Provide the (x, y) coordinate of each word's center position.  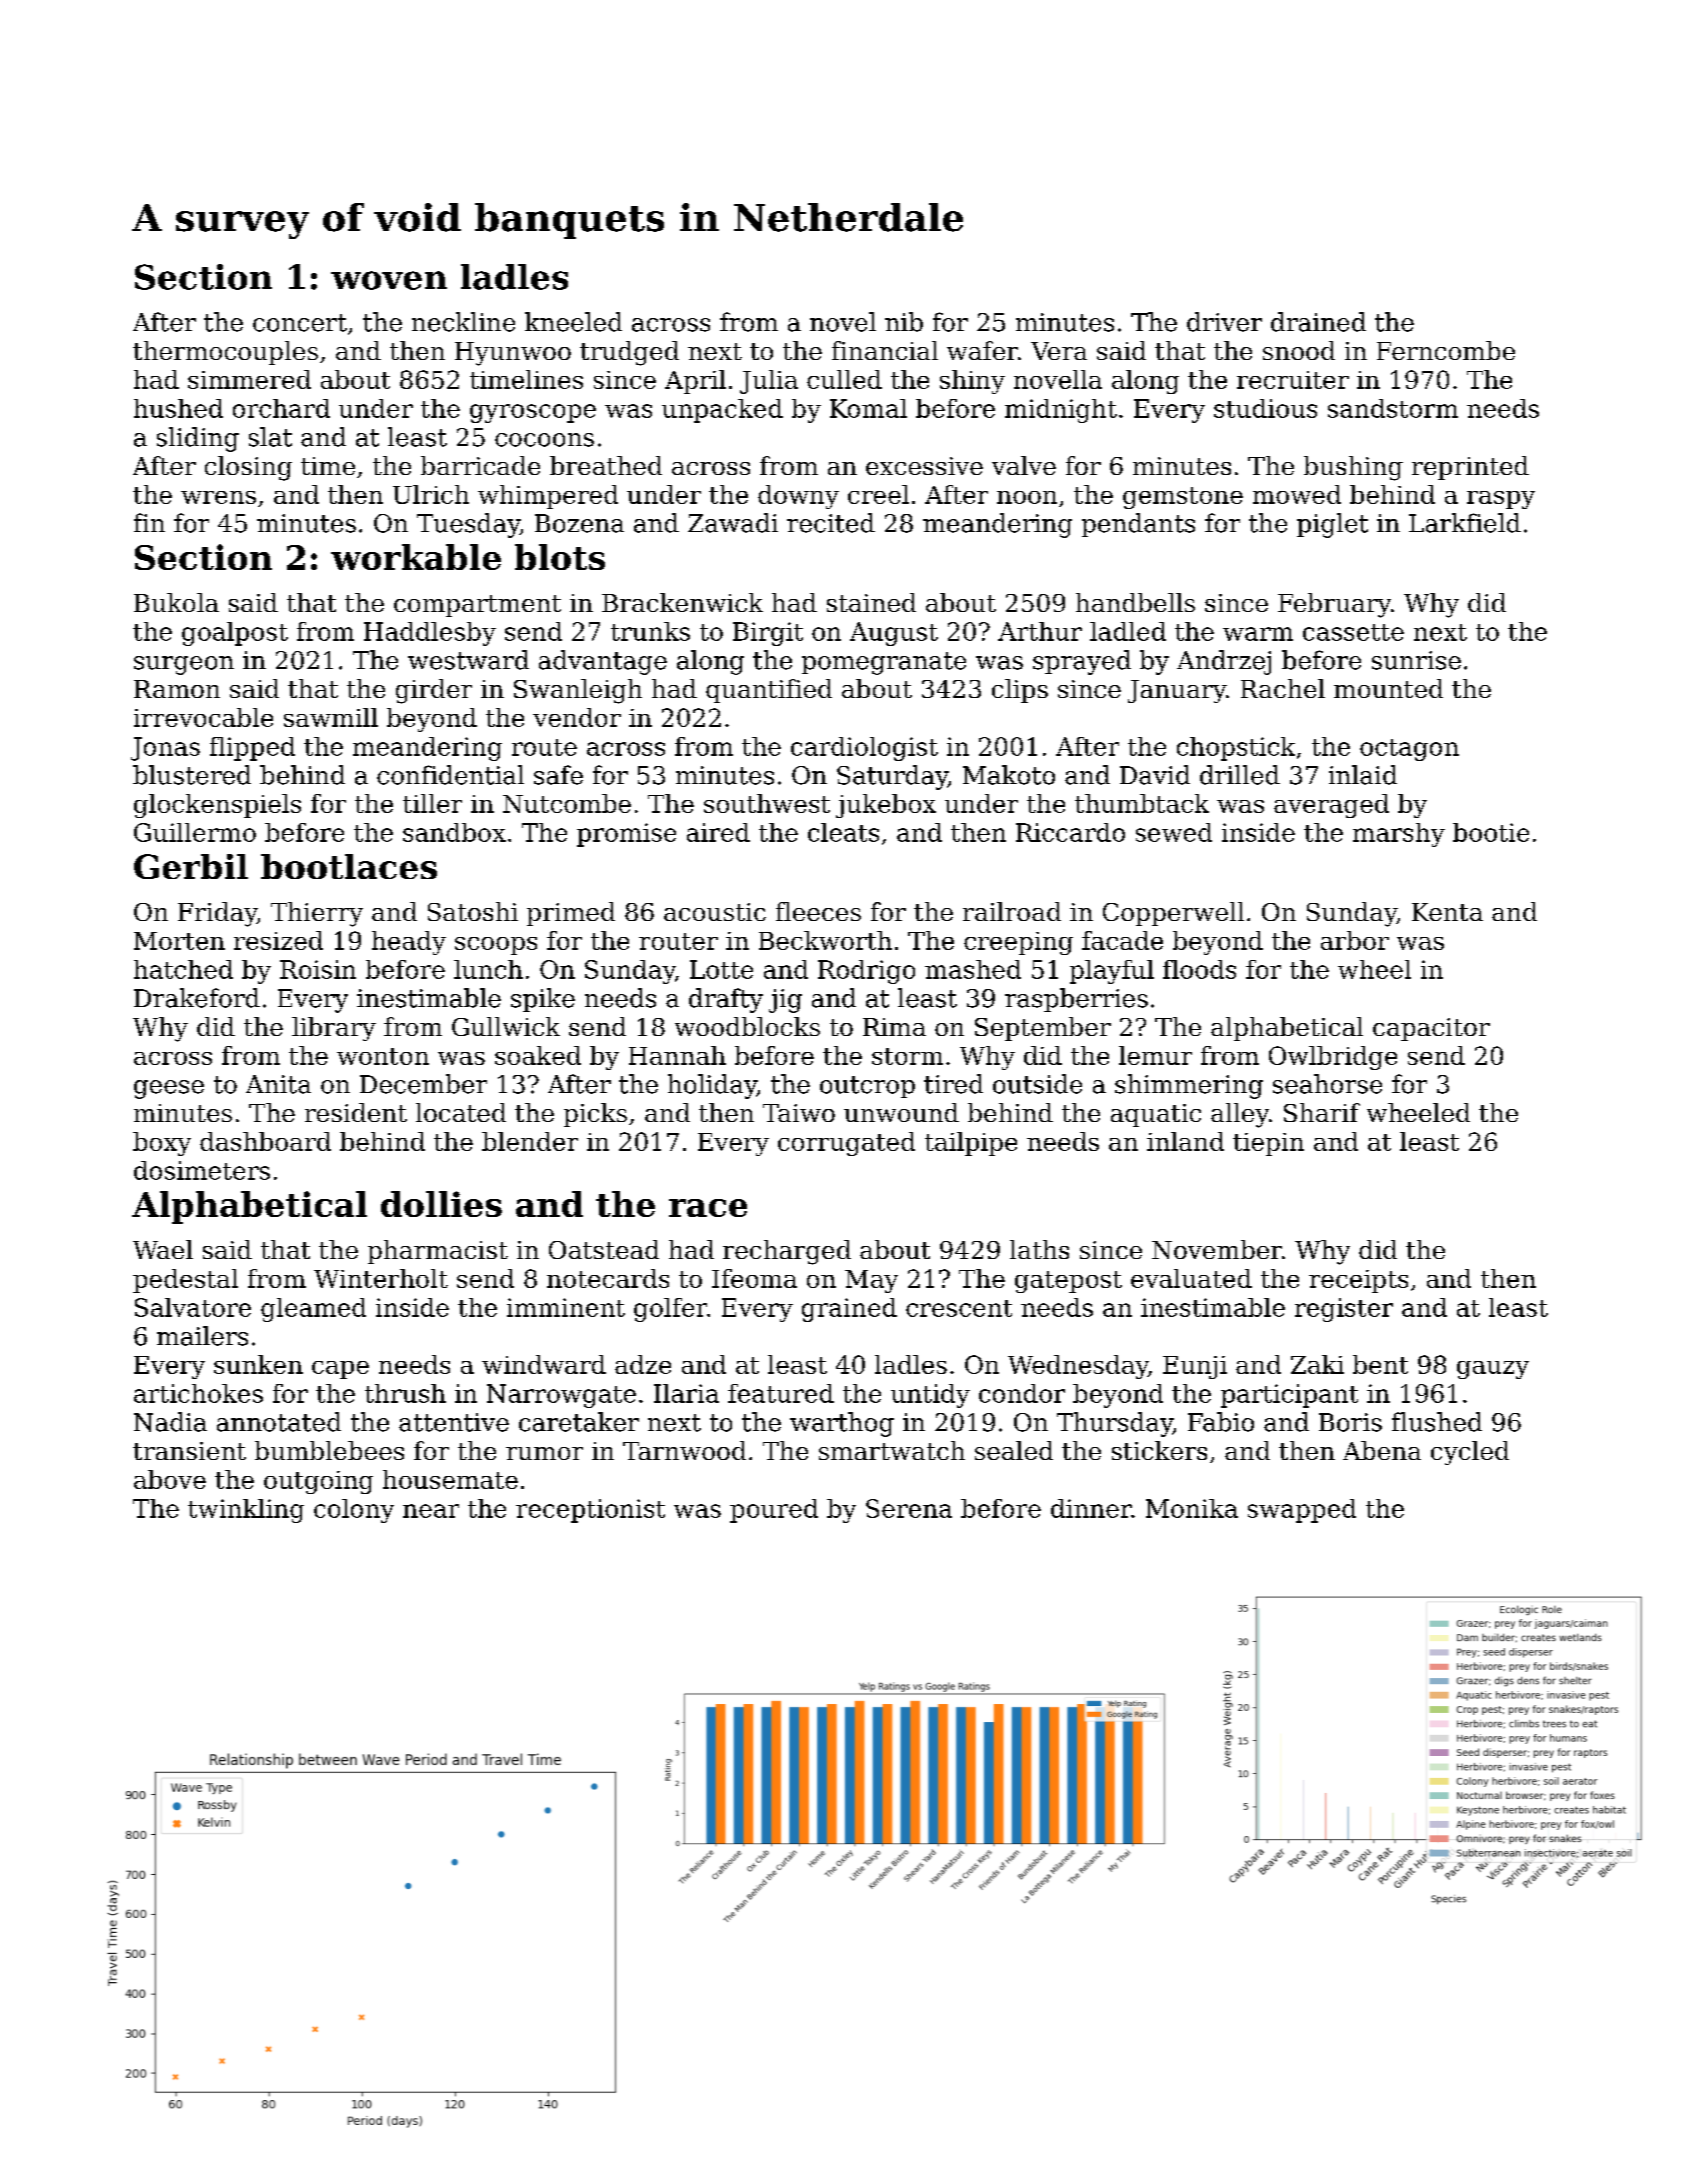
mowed (1297, 494)
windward (544, 1364)
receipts (1358, 1281)
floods (1199, 969)
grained (849, 1310)
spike (543, 1000)
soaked (538, 1055)
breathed (606, 465)
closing (248, 468)
